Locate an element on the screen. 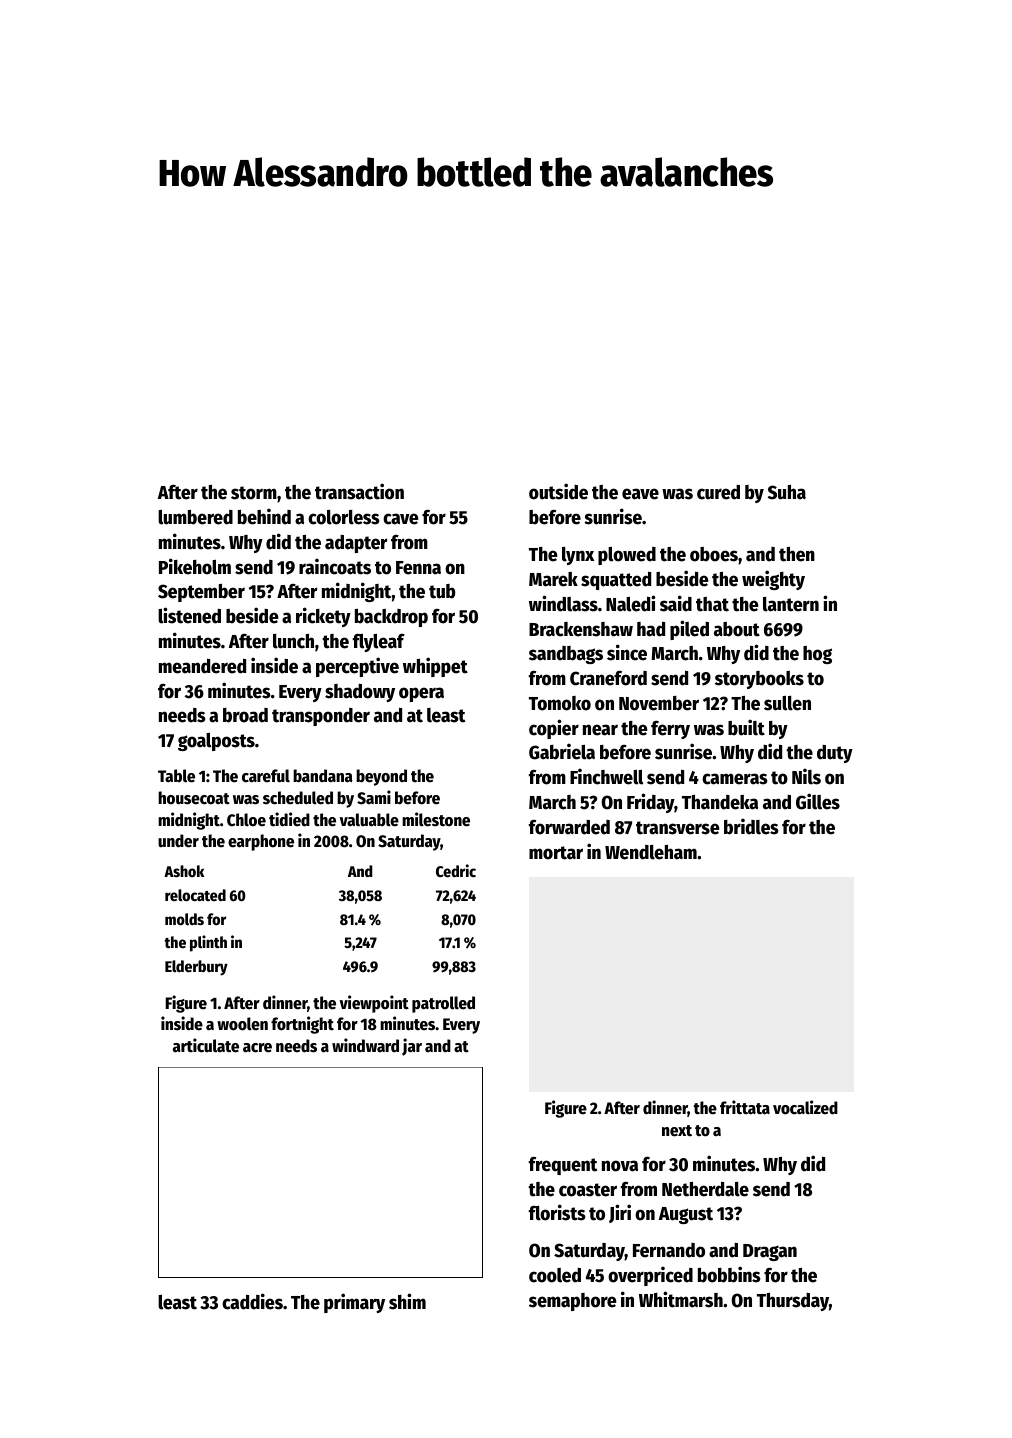 This screenshot has height=1438, width=1012. then is located at coordinates (797, 554).
